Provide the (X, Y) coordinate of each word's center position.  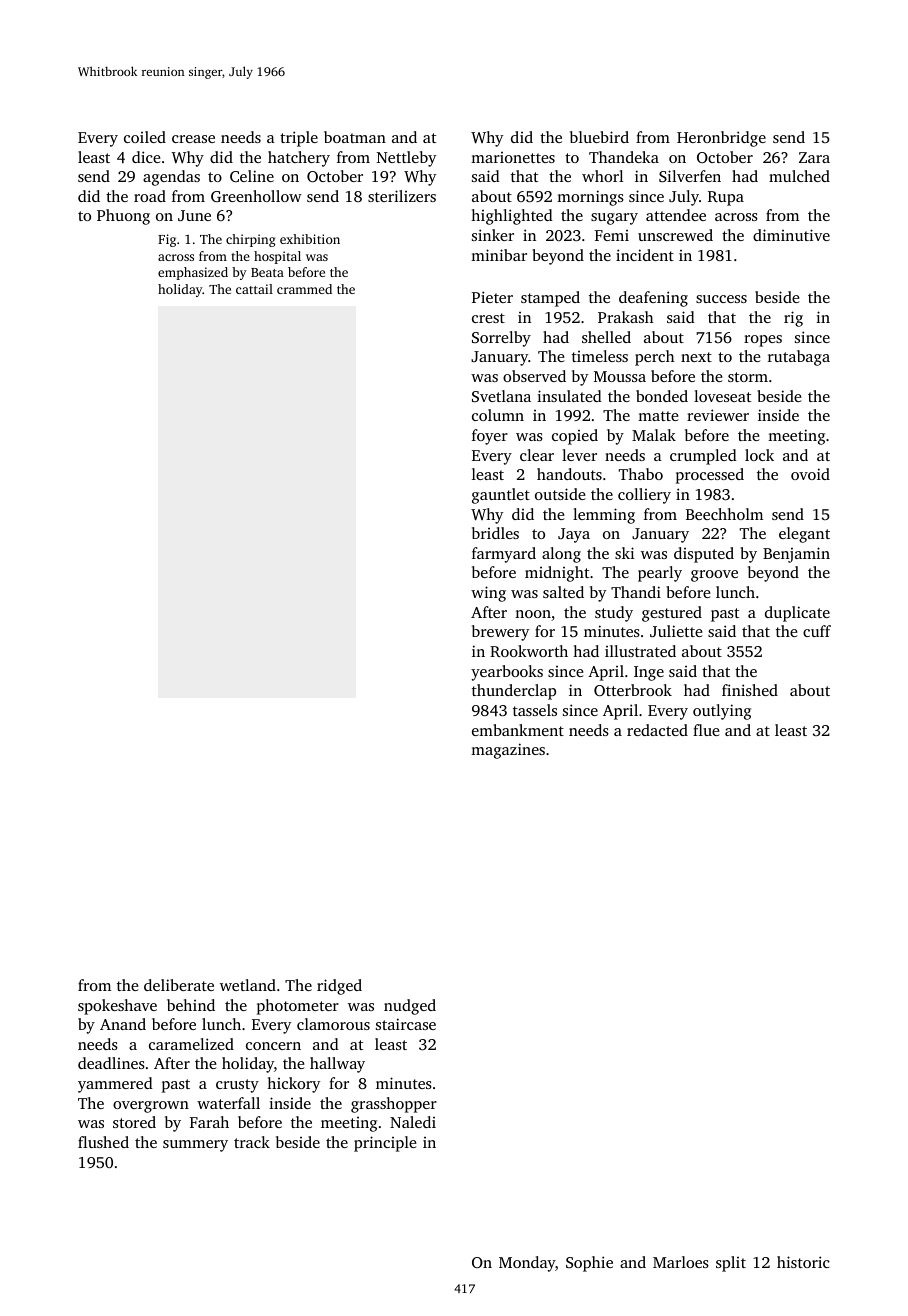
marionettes (513, 157)
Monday (527, 1264)
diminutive (791, 235)
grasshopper (394, 1105)
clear (537, 455)
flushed (103, 1142)
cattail (254, 289)
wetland (248, 985)
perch (654, 358)
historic (803, 1262)
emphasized (193, 273)
